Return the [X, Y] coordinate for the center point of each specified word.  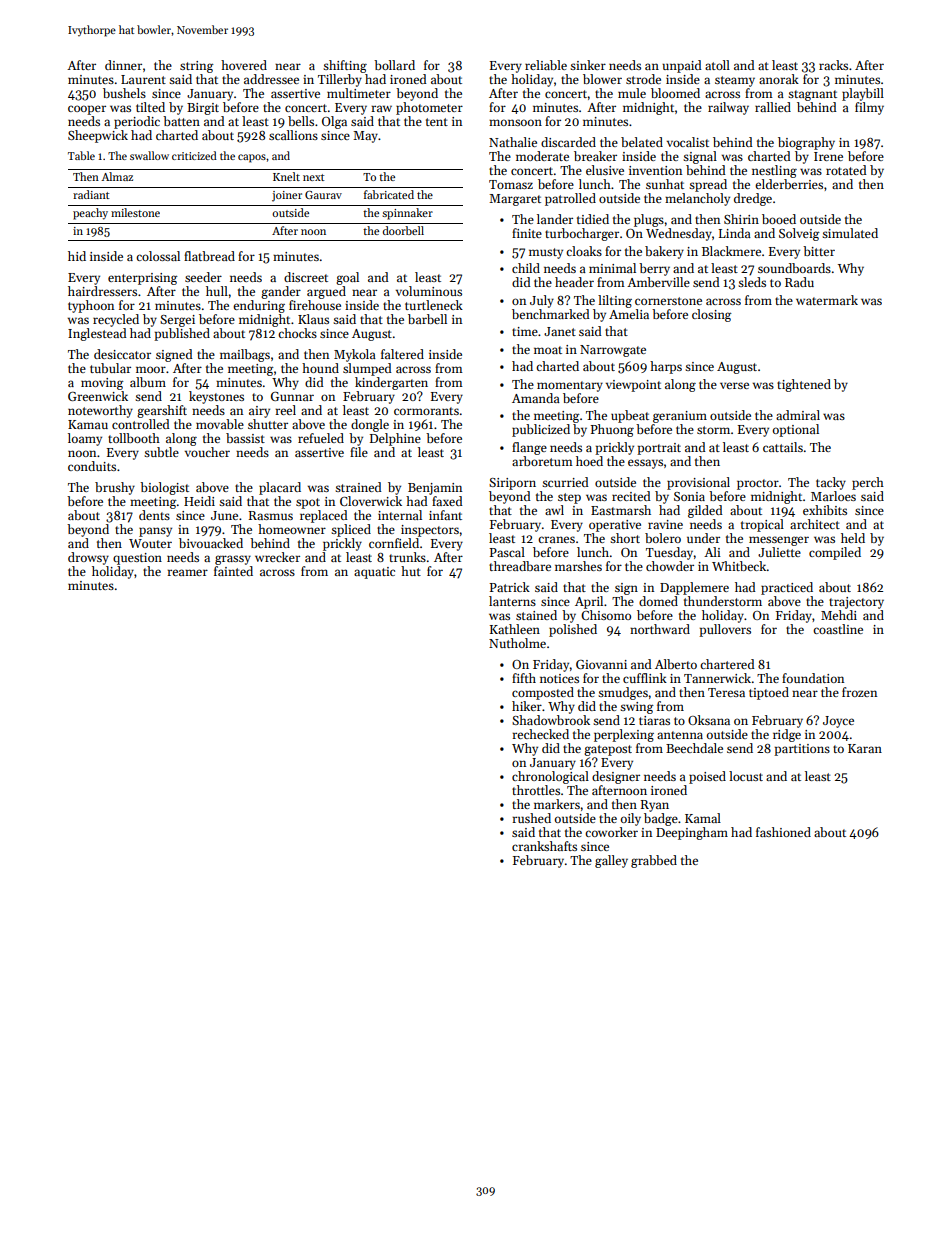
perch [868, 483]
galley [611, 861]
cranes [556, 539]
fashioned [783, 832]
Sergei [177, 321]
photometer [429, 108]
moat [548, 350]
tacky [831, 483]
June [224, 515]
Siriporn [512, 484]
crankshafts [544, 846]
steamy [735, 81]
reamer [187, 572]
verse [734, 385]
